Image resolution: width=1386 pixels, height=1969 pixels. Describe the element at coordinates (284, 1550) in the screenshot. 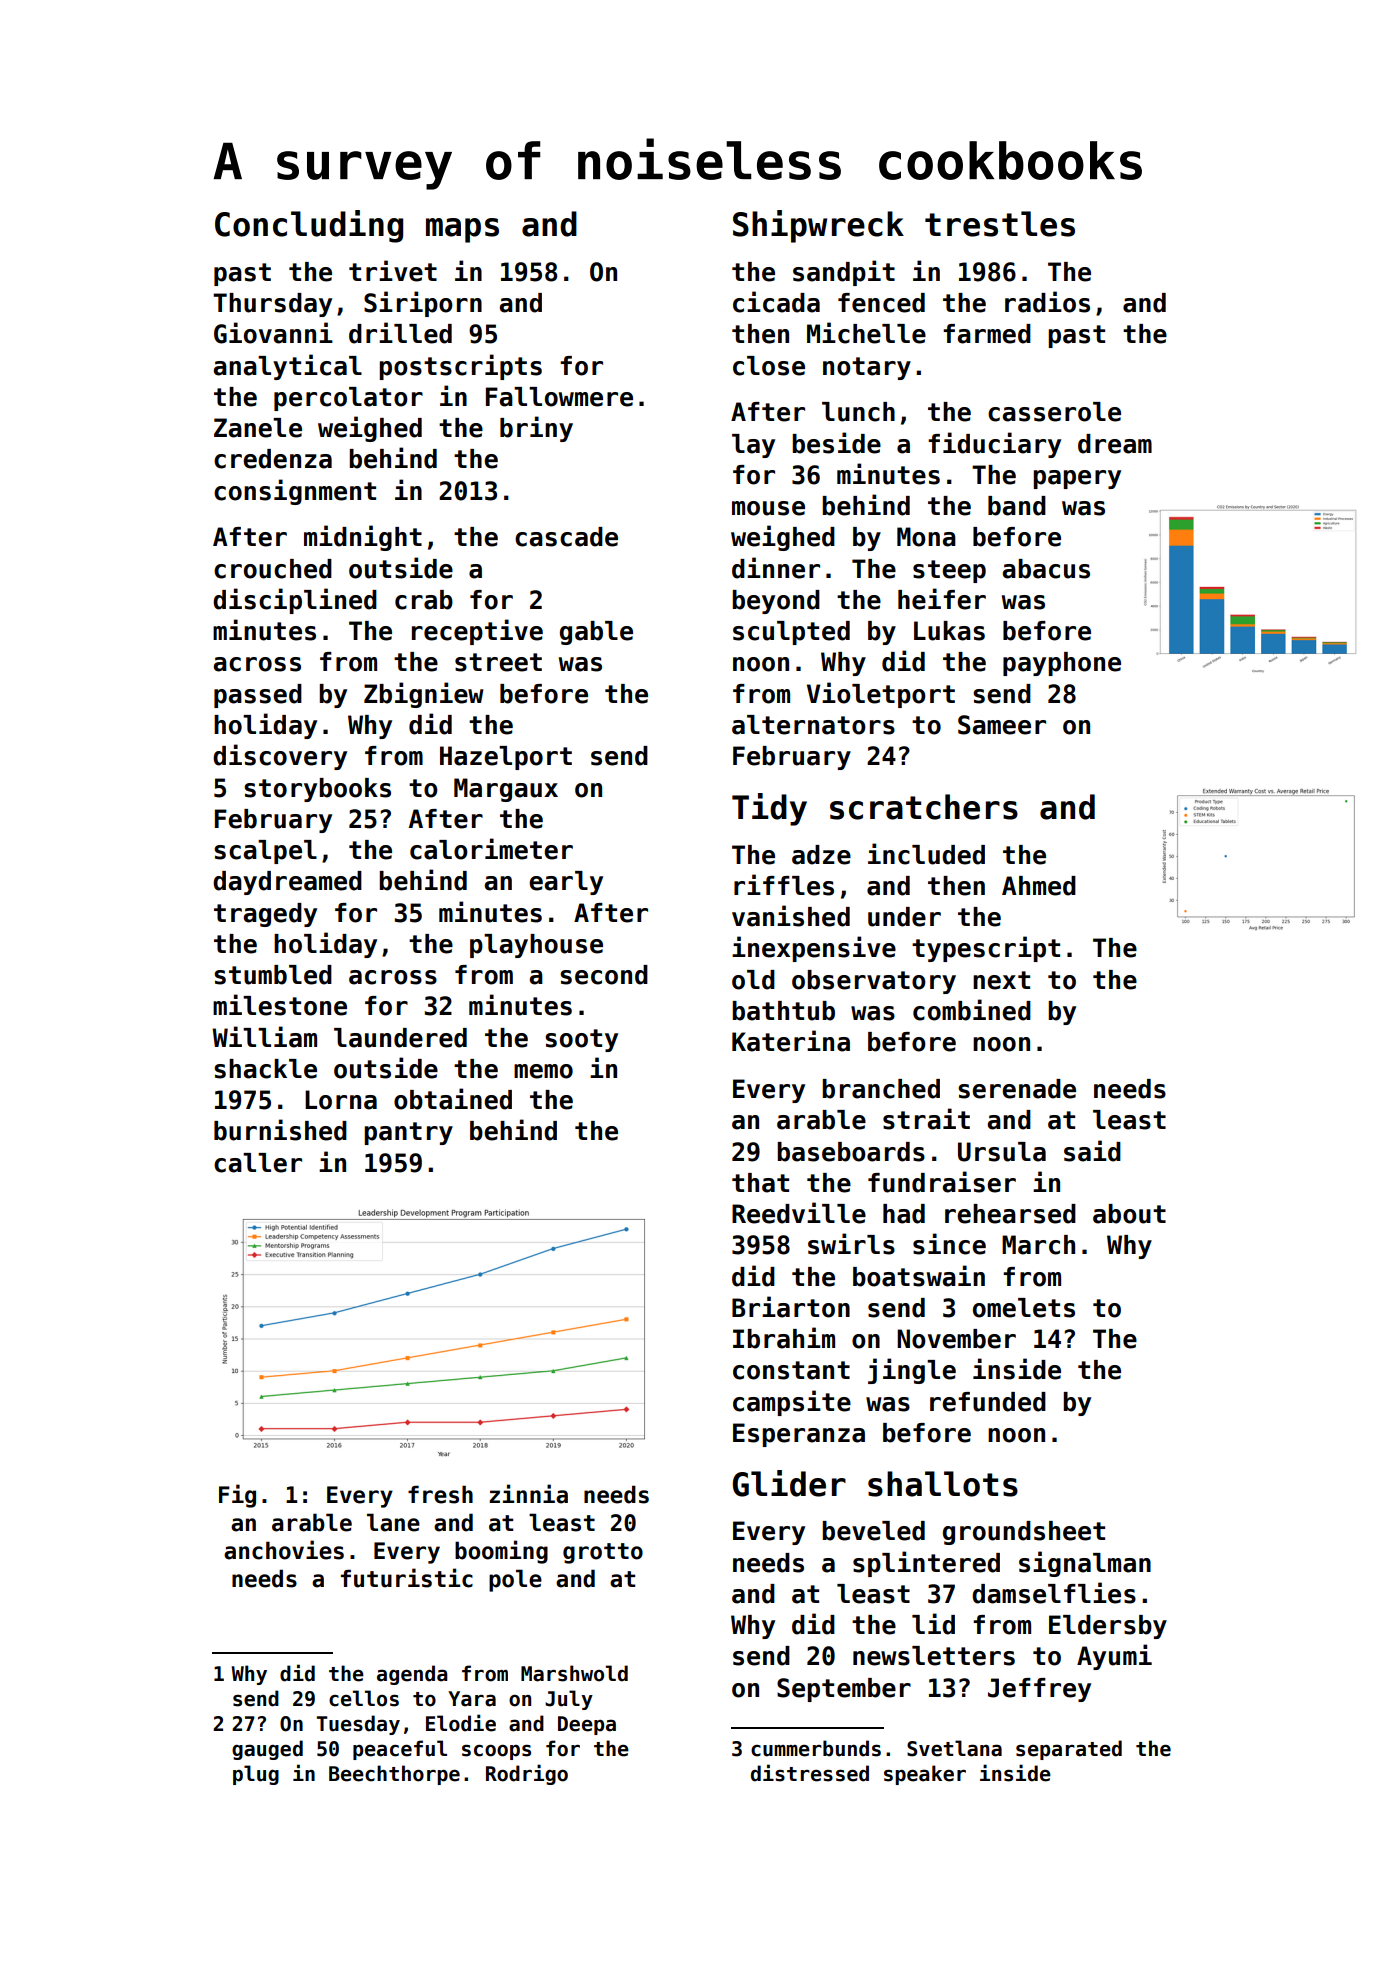

I see `anchovies` at that location.
